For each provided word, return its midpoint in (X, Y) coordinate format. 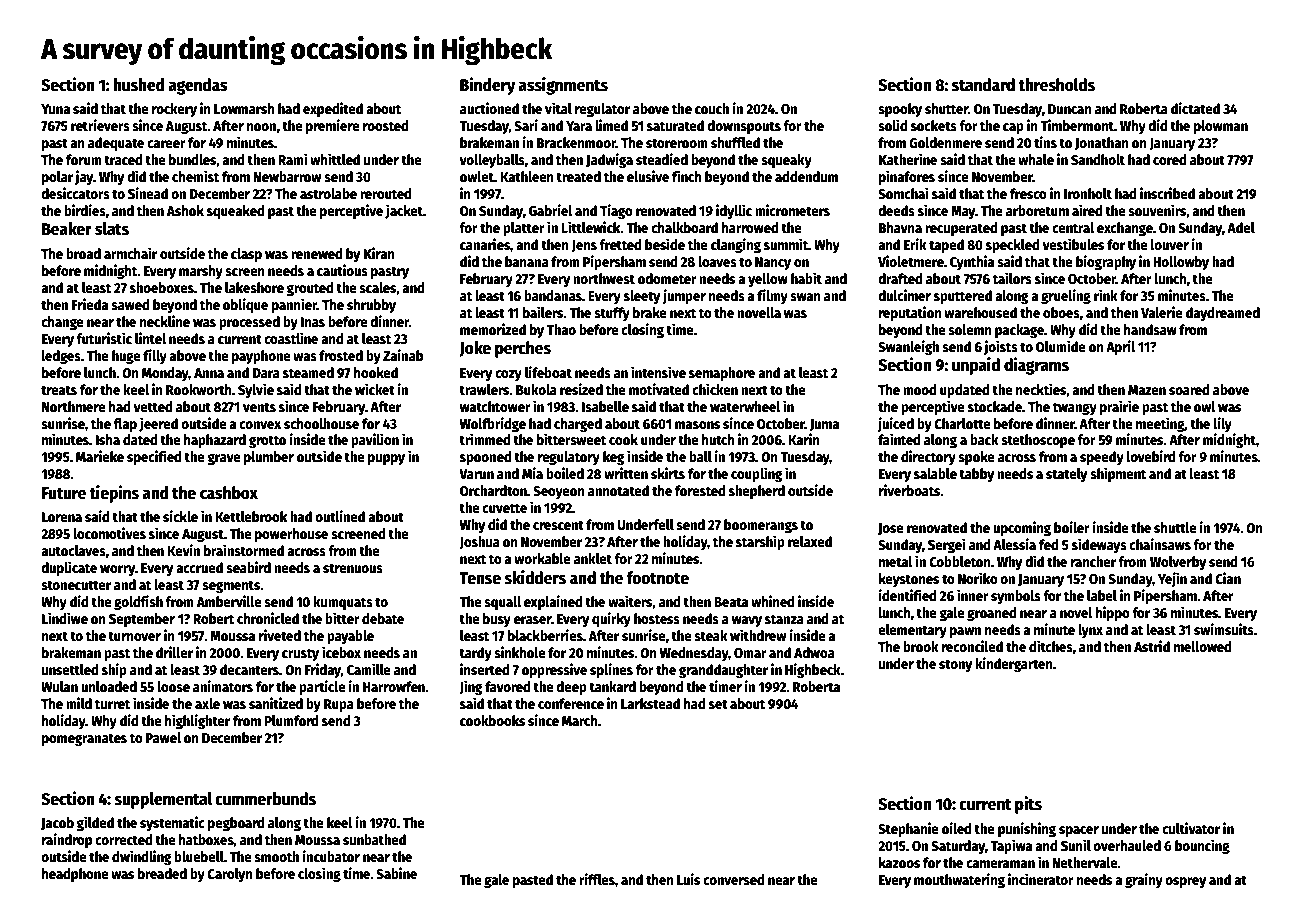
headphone (75, 875)
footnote (657, 578)
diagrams (1036, 366)
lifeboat (548, 372)
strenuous (353, 568)
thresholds (1056, 85)
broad (83, 253)
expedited (333, 109)
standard (983, 85)
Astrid (1152, 646)
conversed (734, 879)
